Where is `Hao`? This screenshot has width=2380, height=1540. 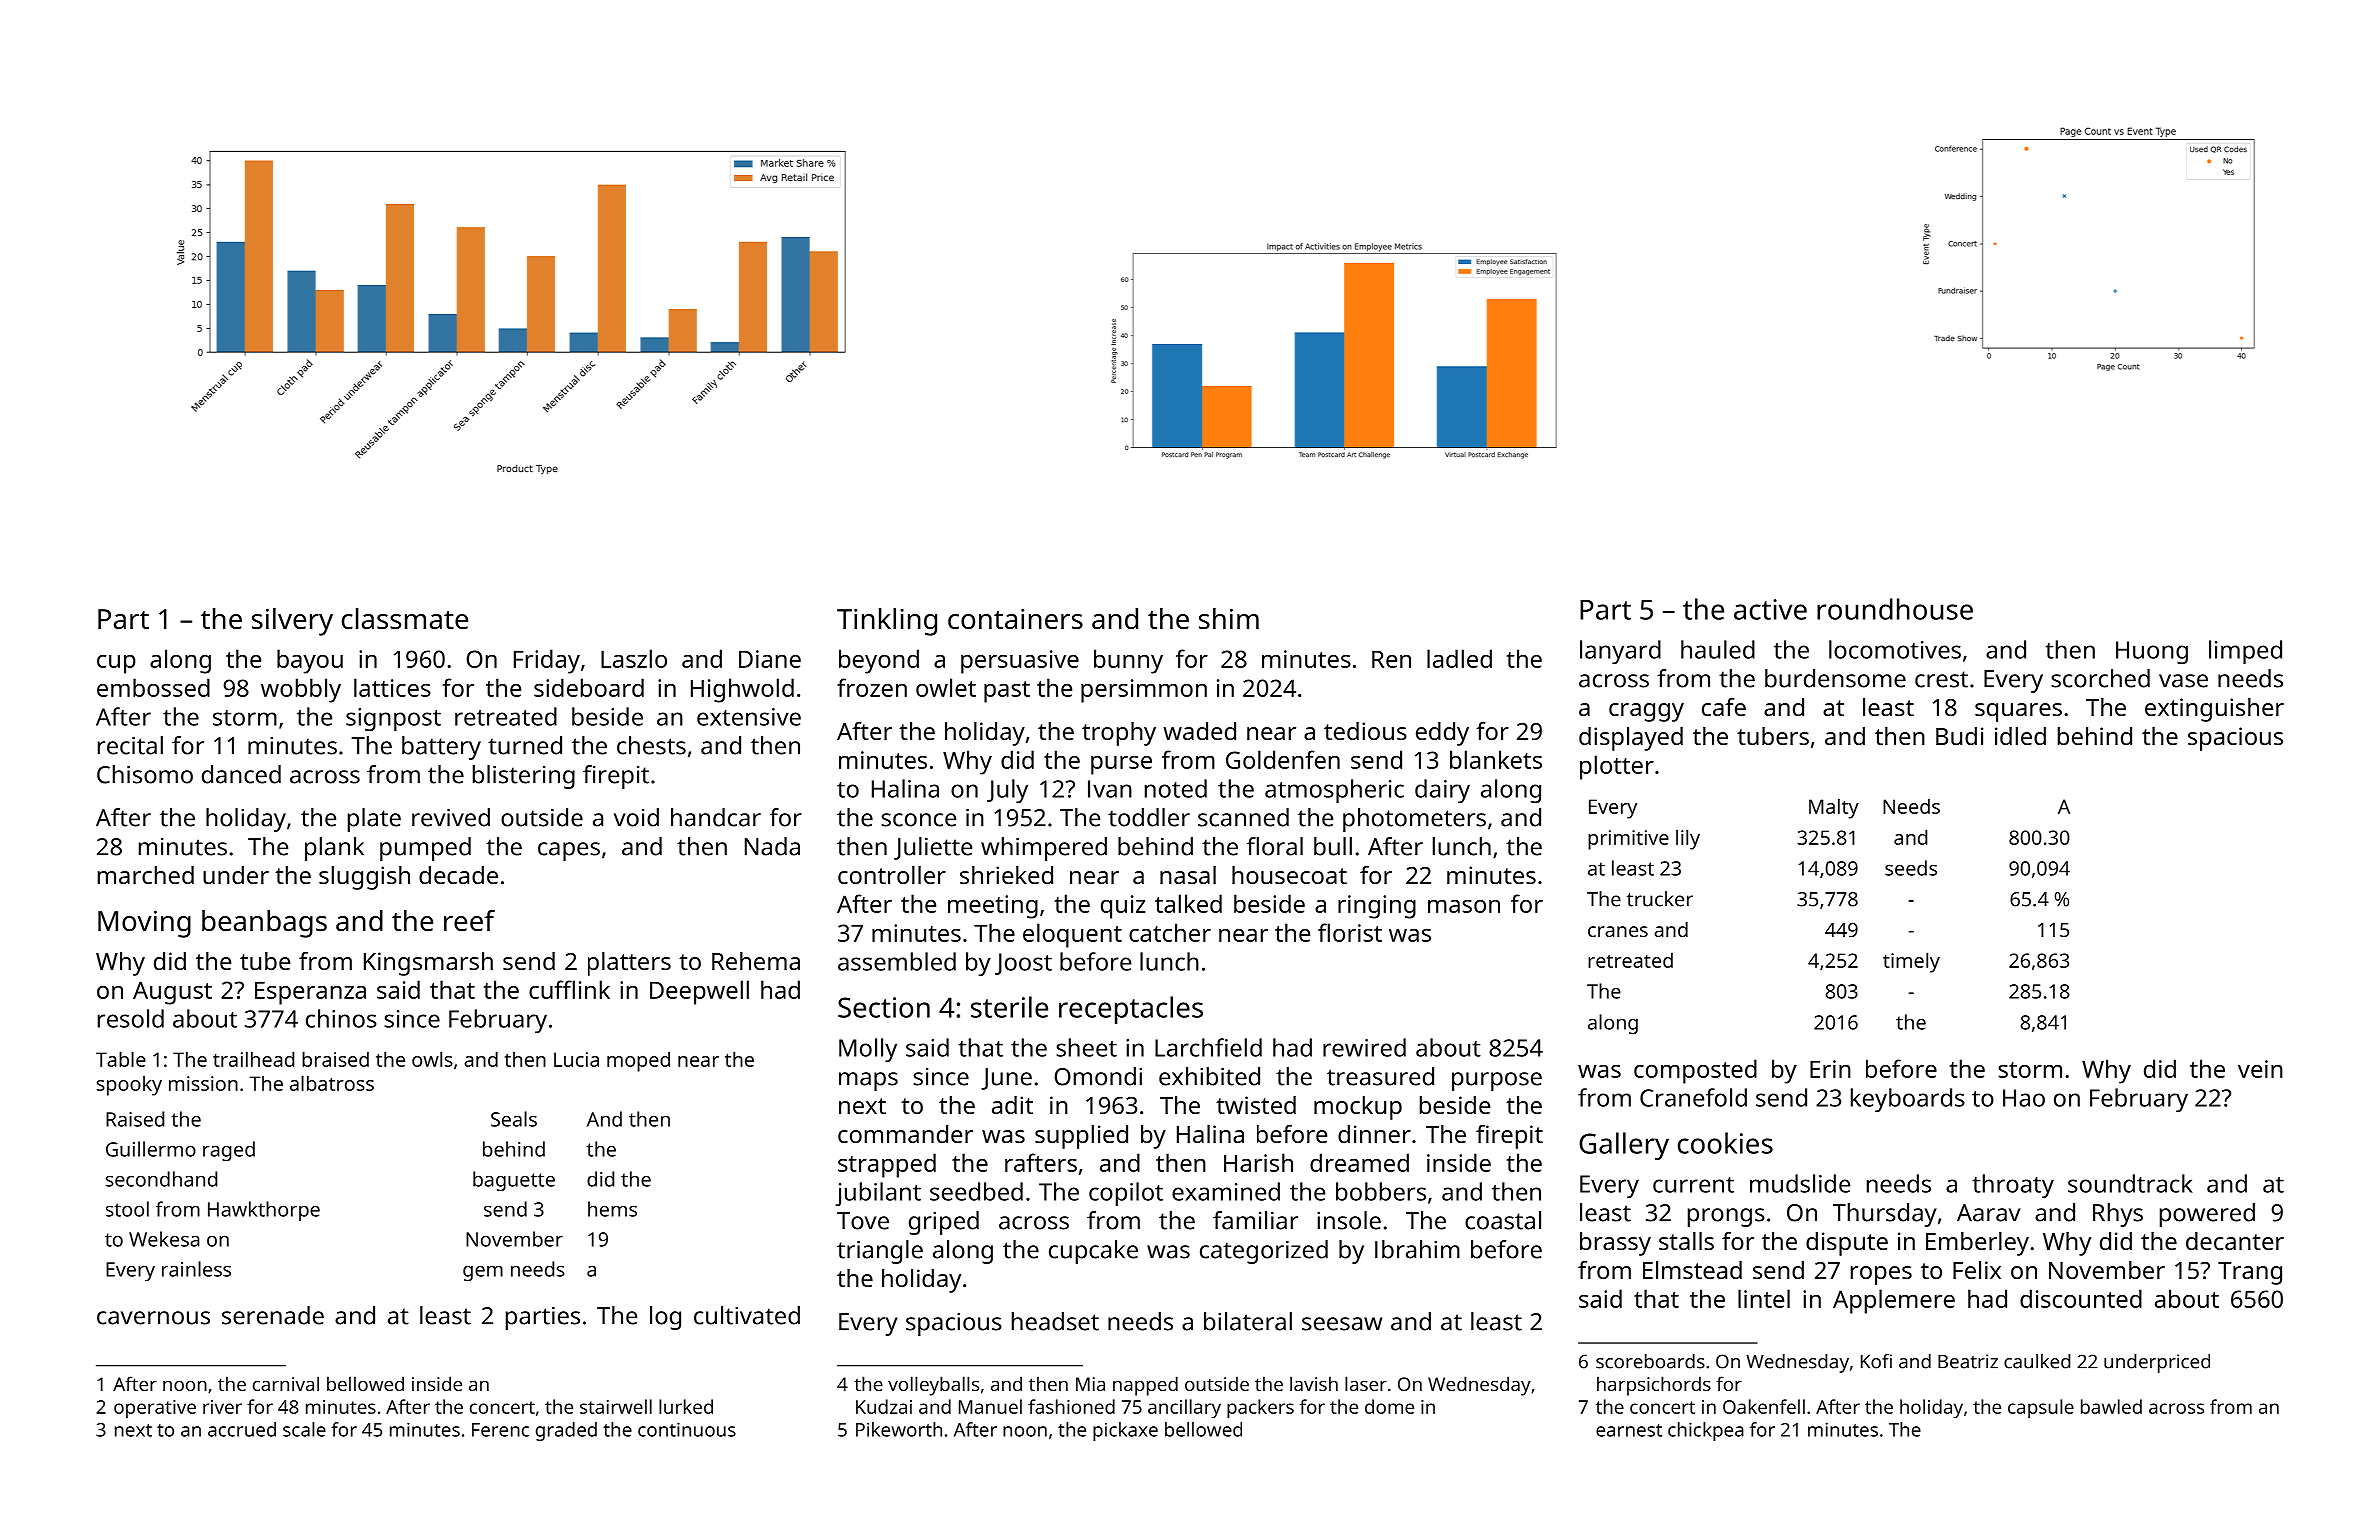
Hao is located at coordinates (2024, 1098).
